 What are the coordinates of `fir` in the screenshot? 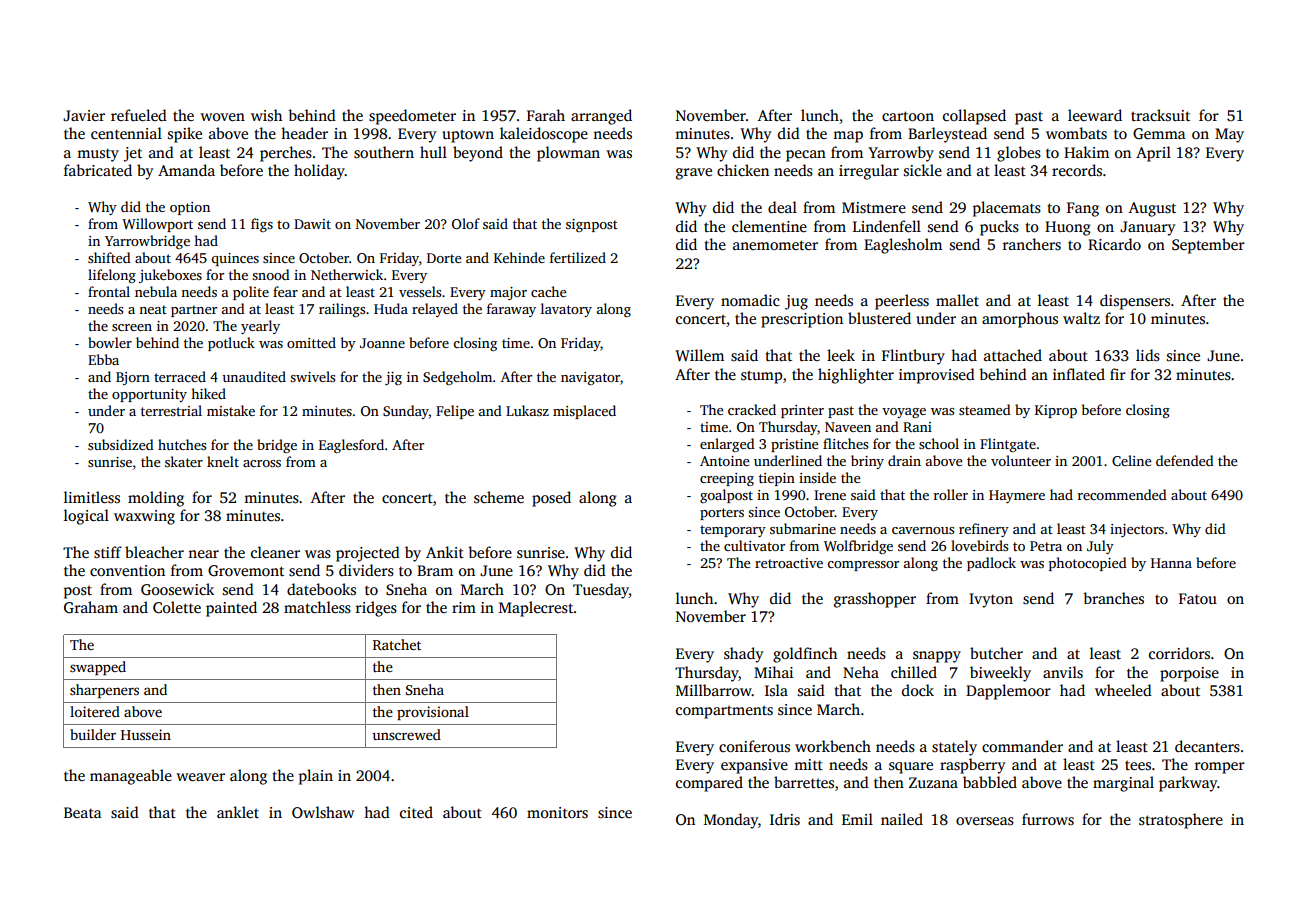 It's located at (1118, 374).
